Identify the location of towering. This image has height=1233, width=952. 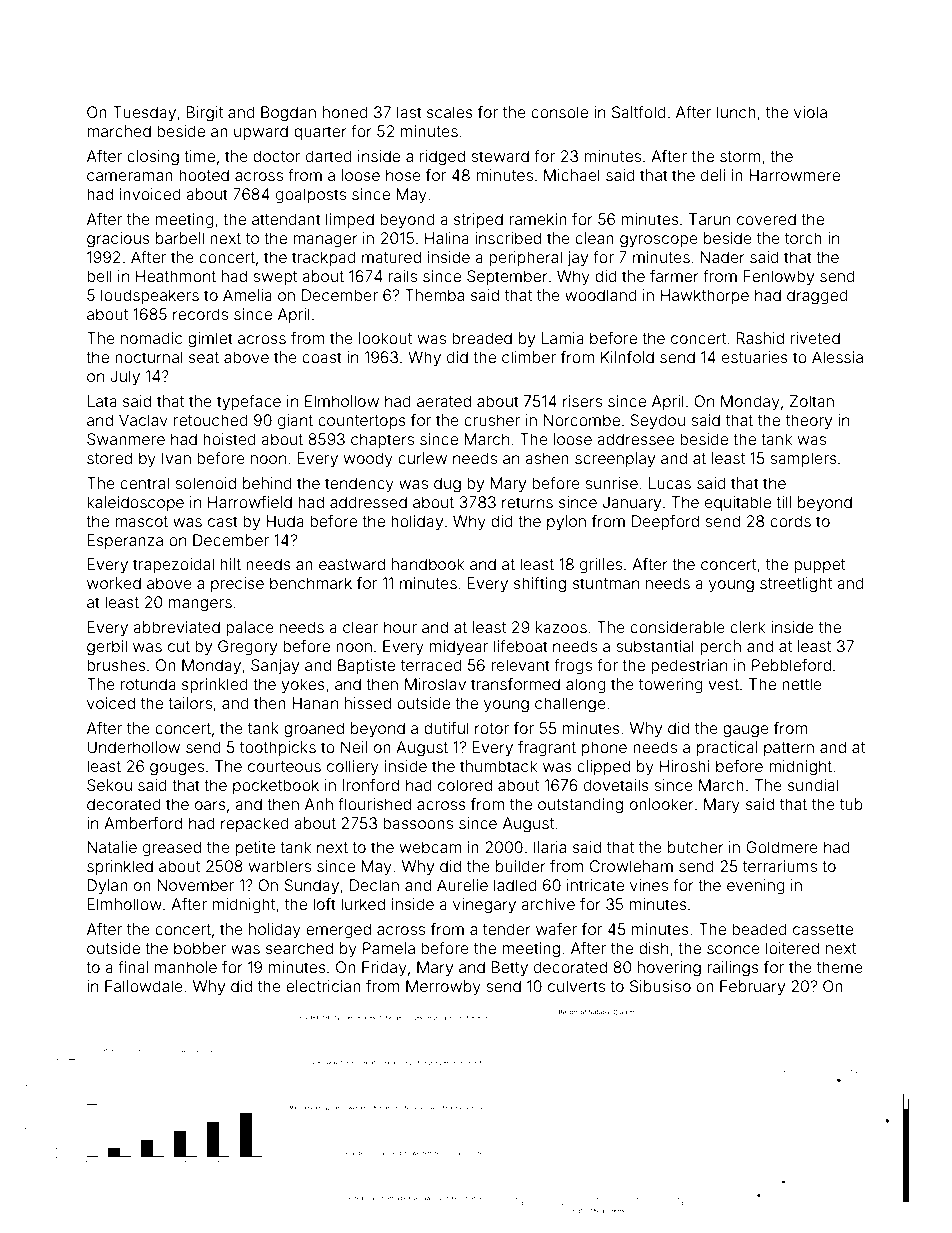
(671, 686).
